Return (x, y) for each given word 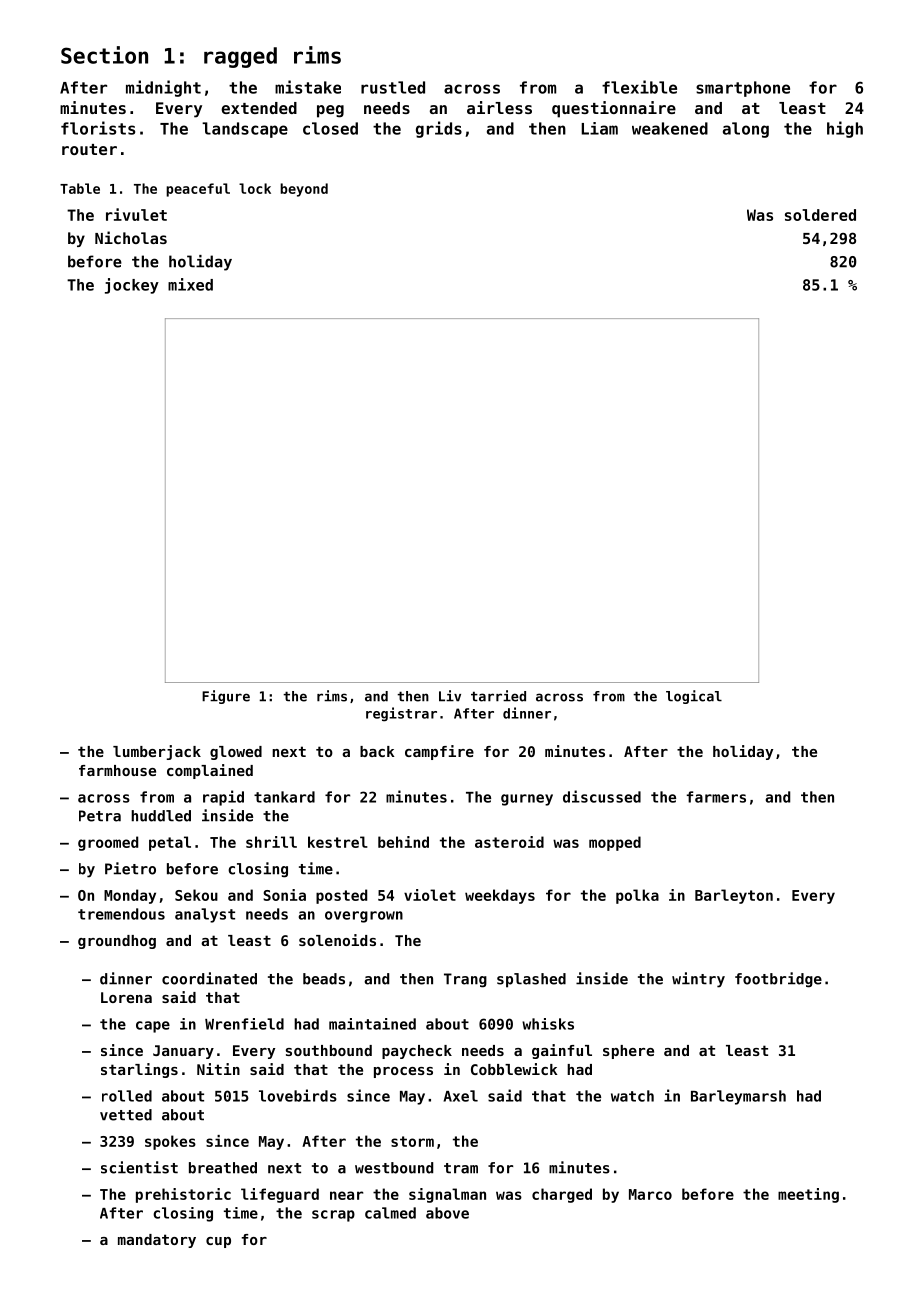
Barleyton (734, 896)
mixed (190, 284)
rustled (393, 87)
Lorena (126, 997)
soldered (820, 215)
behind (403, 842)
